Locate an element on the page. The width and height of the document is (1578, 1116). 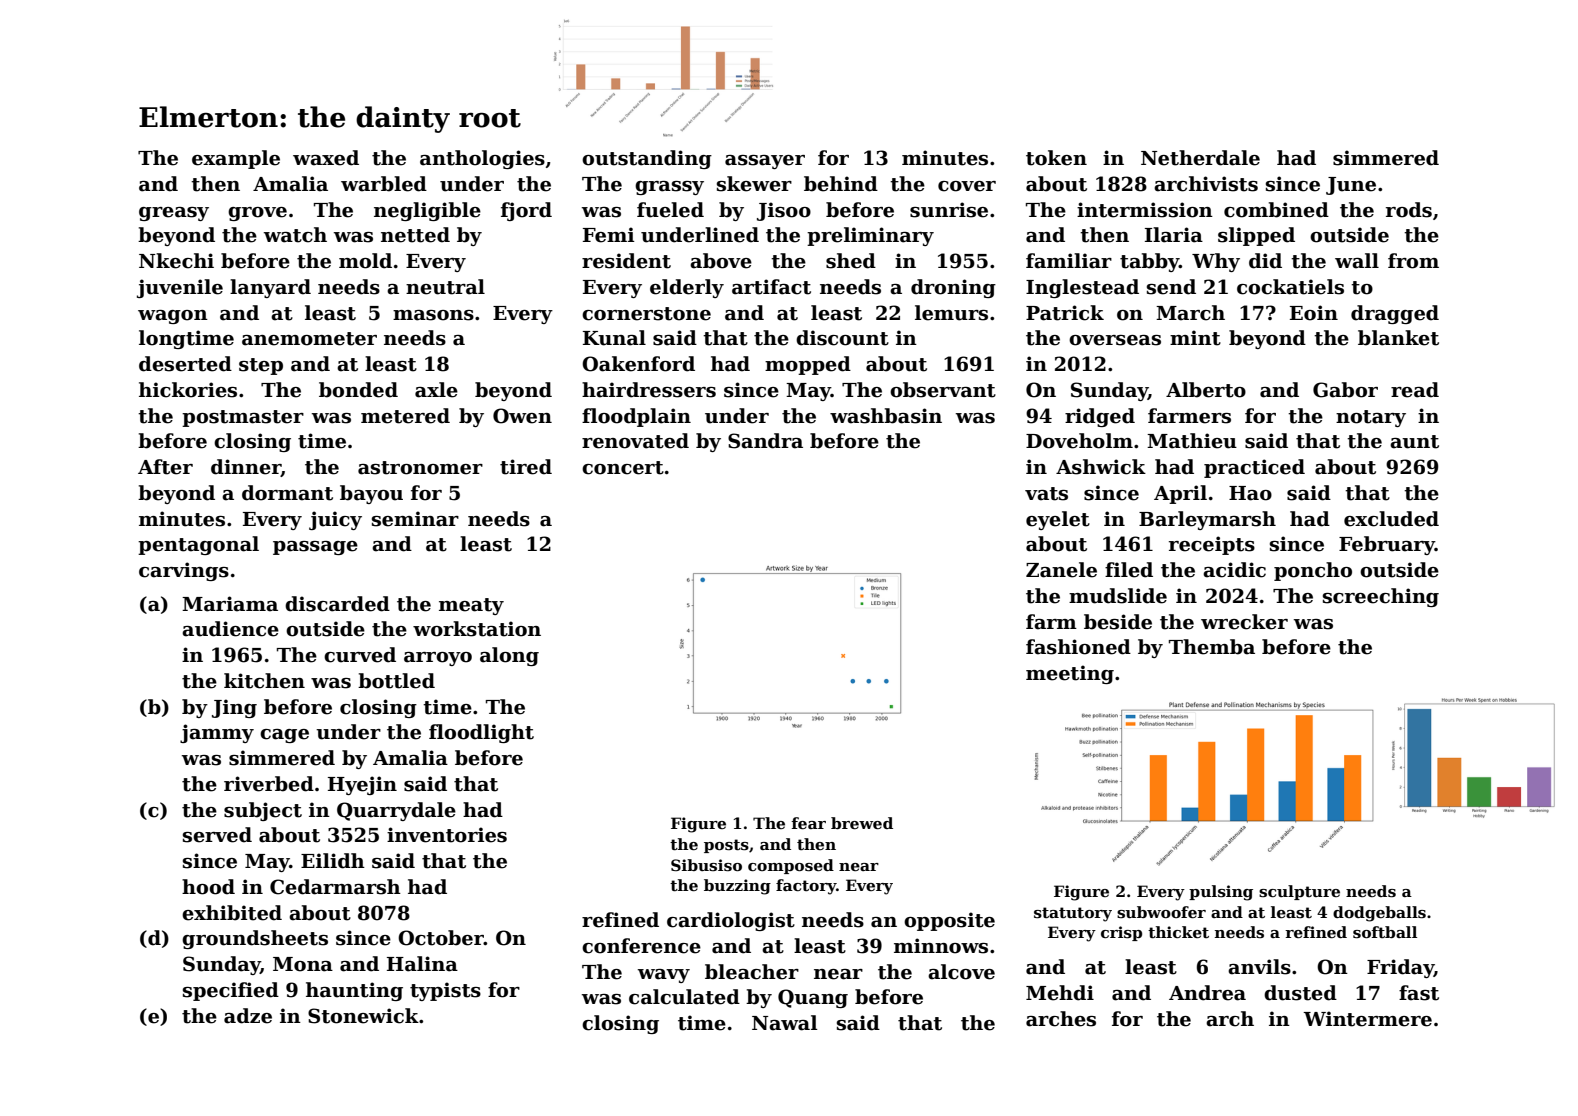
Themba is located at coordinates (1212, 647).
